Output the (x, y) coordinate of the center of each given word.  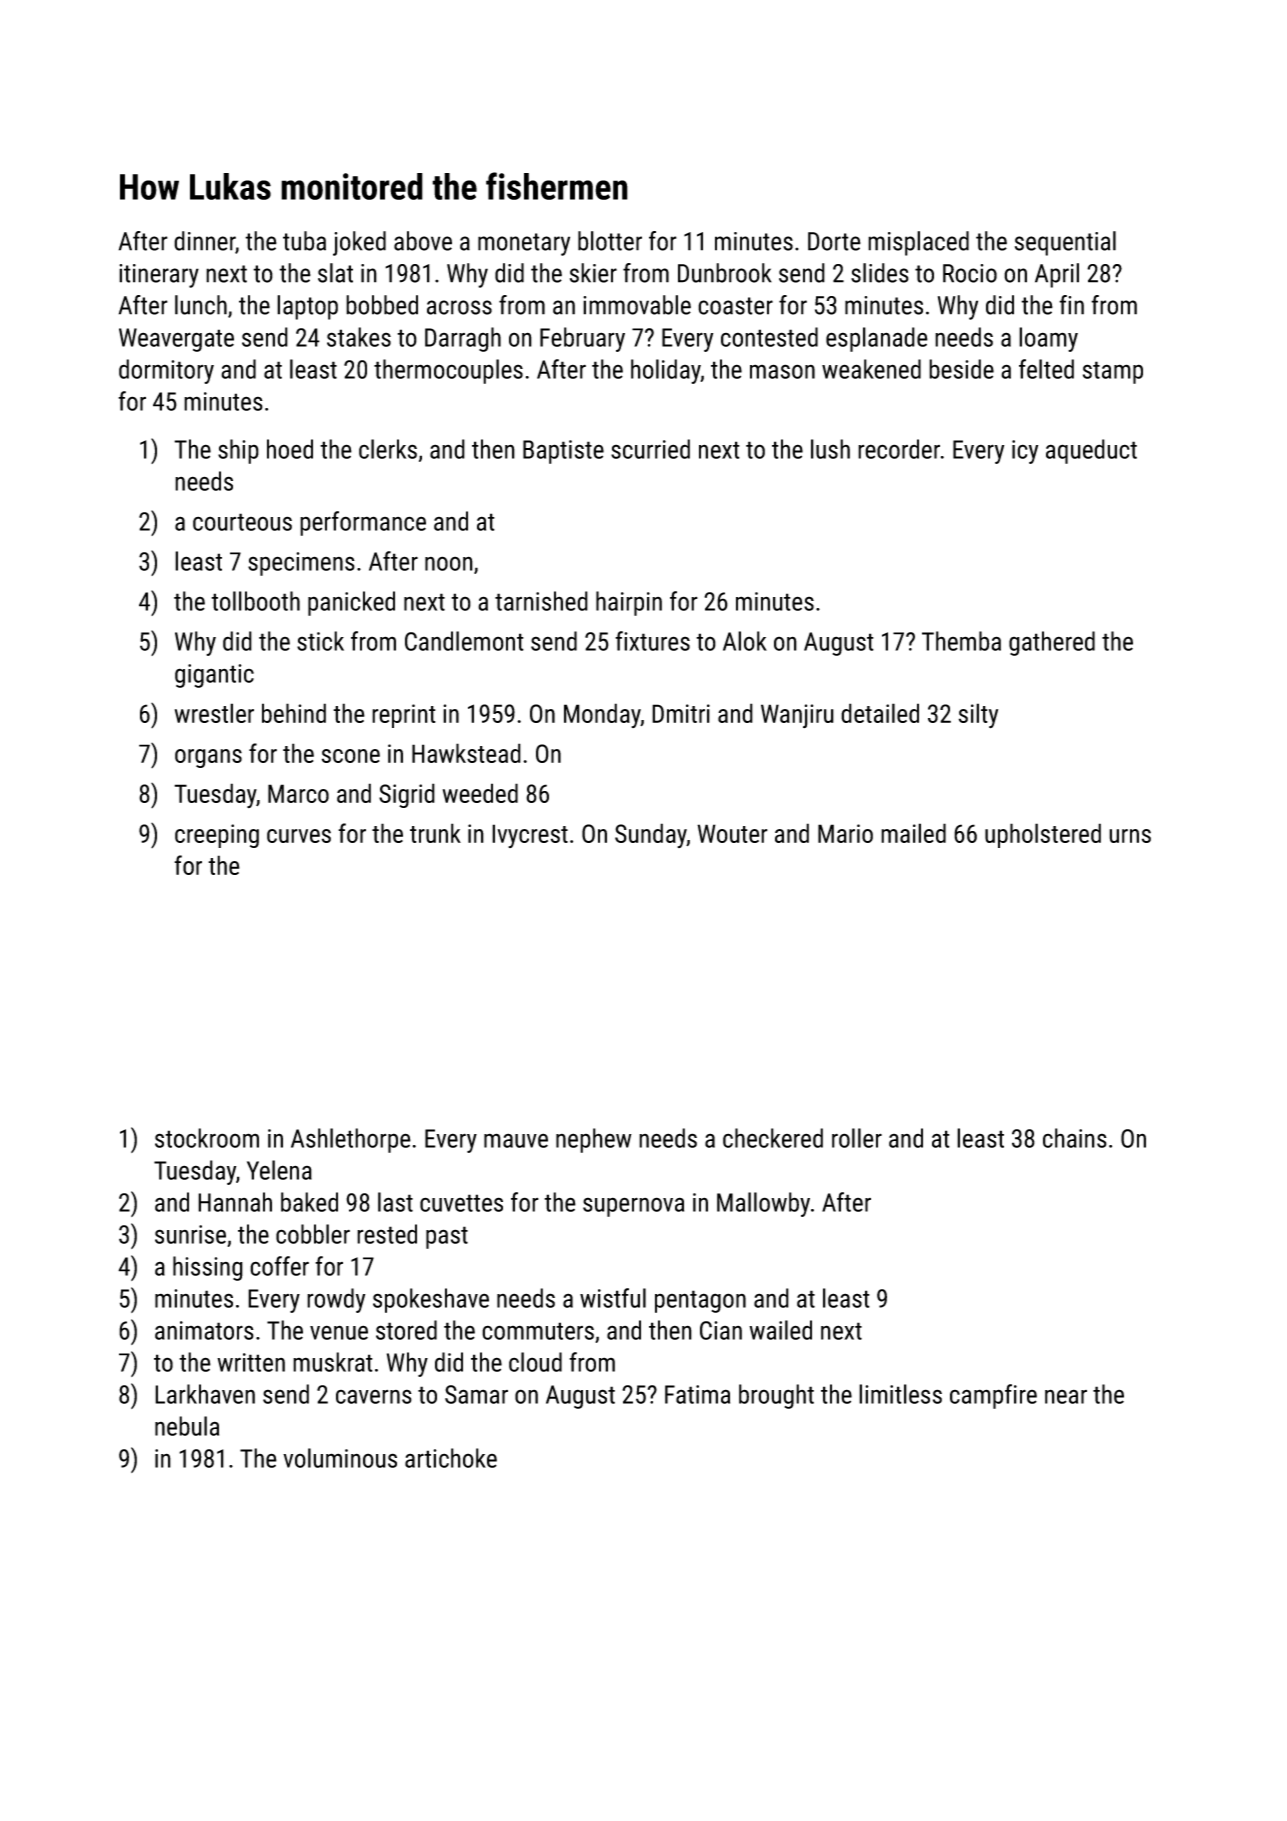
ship (238, 451)
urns (1130, 836)
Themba (961, 641)
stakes (359, 337)
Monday (602, 715)
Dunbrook (725, 273)
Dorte (834, 241)
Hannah (235, 1202)
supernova (633, 1207)
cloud (535, 1362)
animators (204, 1330)
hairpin (629, 603)
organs (208, 758)
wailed (780, 1330)
